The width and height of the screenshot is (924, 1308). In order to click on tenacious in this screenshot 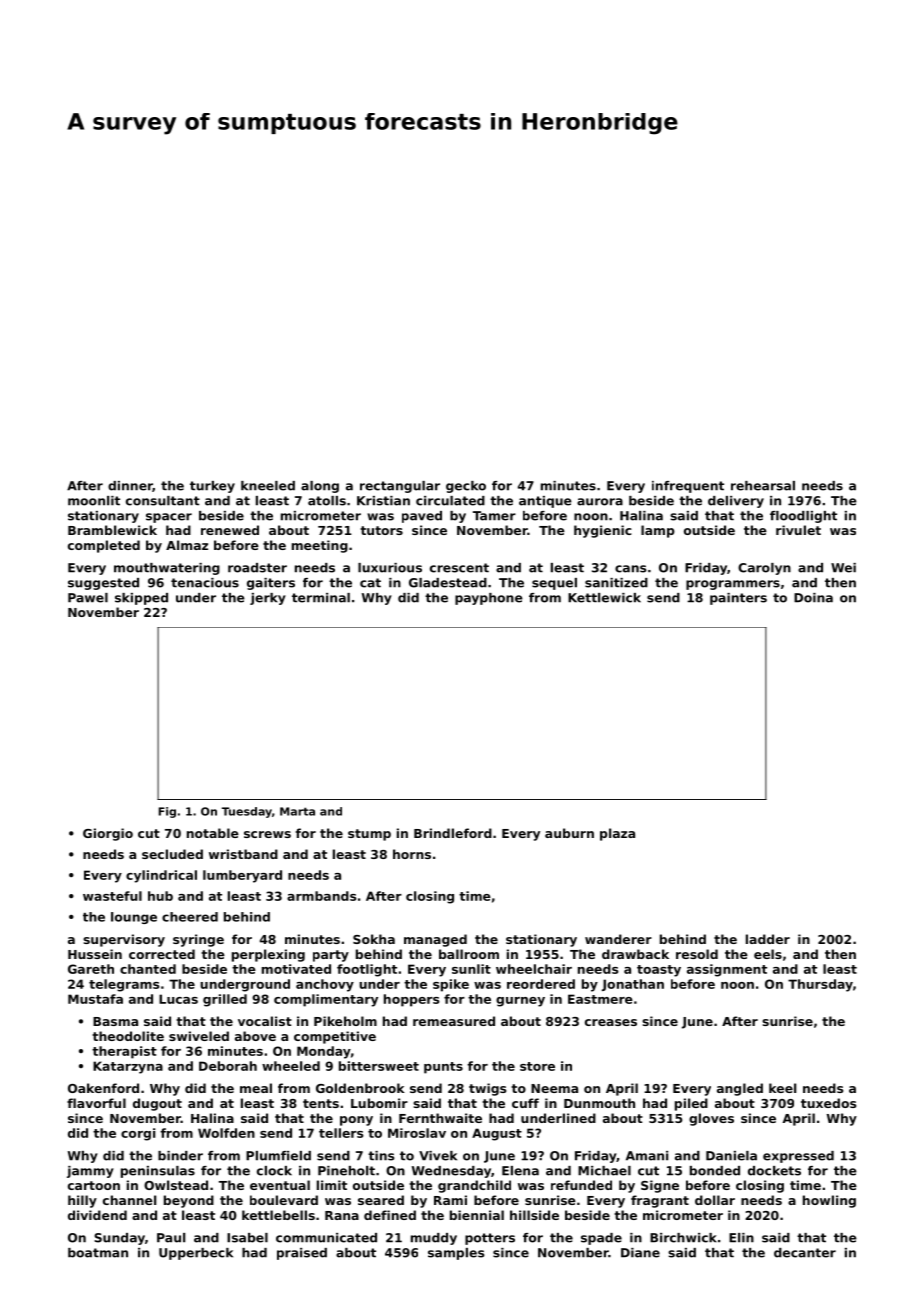, I will do `click(205, 583)`.
